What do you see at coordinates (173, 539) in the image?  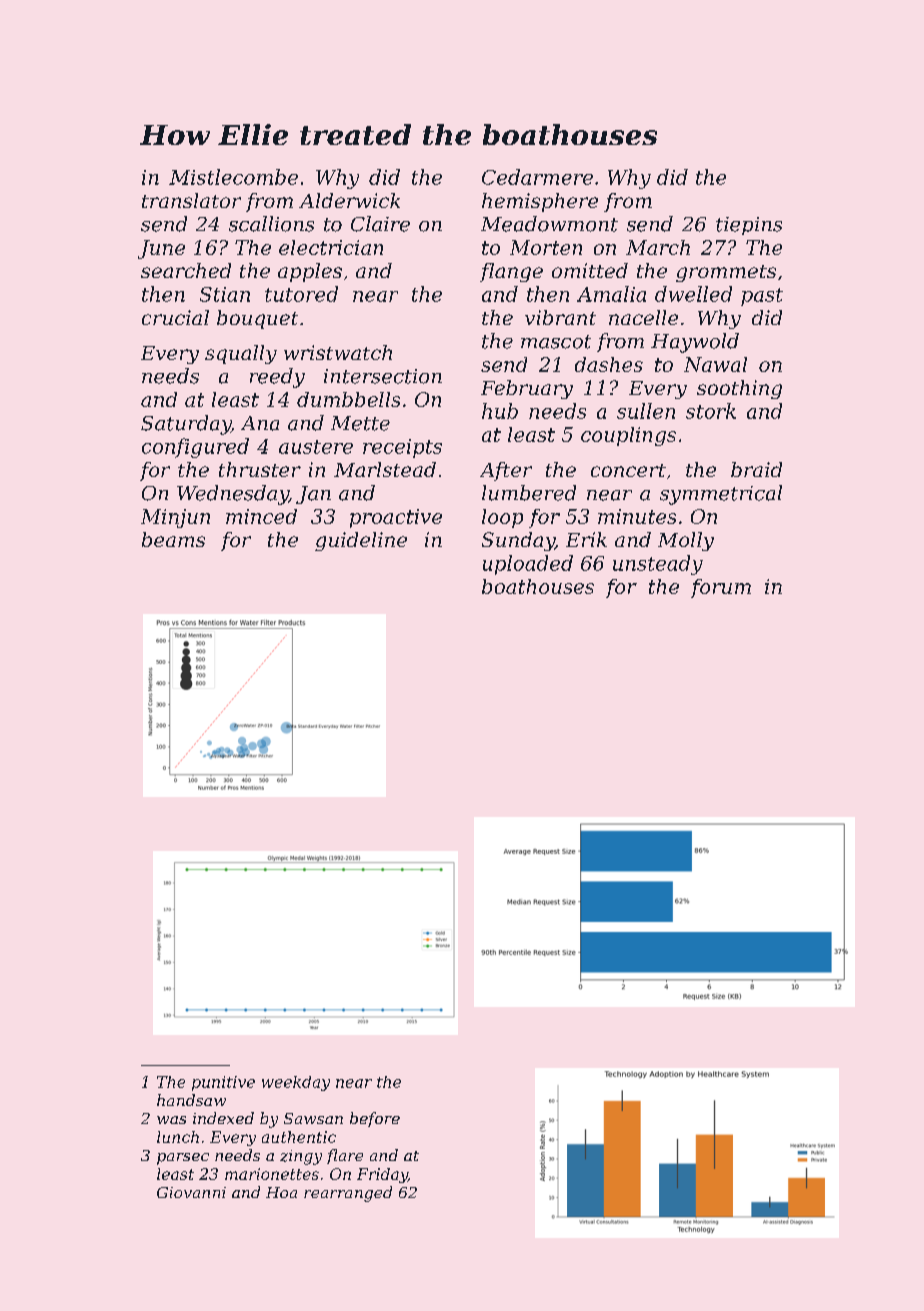 I see `beams` at bounding box center [173, 539].
